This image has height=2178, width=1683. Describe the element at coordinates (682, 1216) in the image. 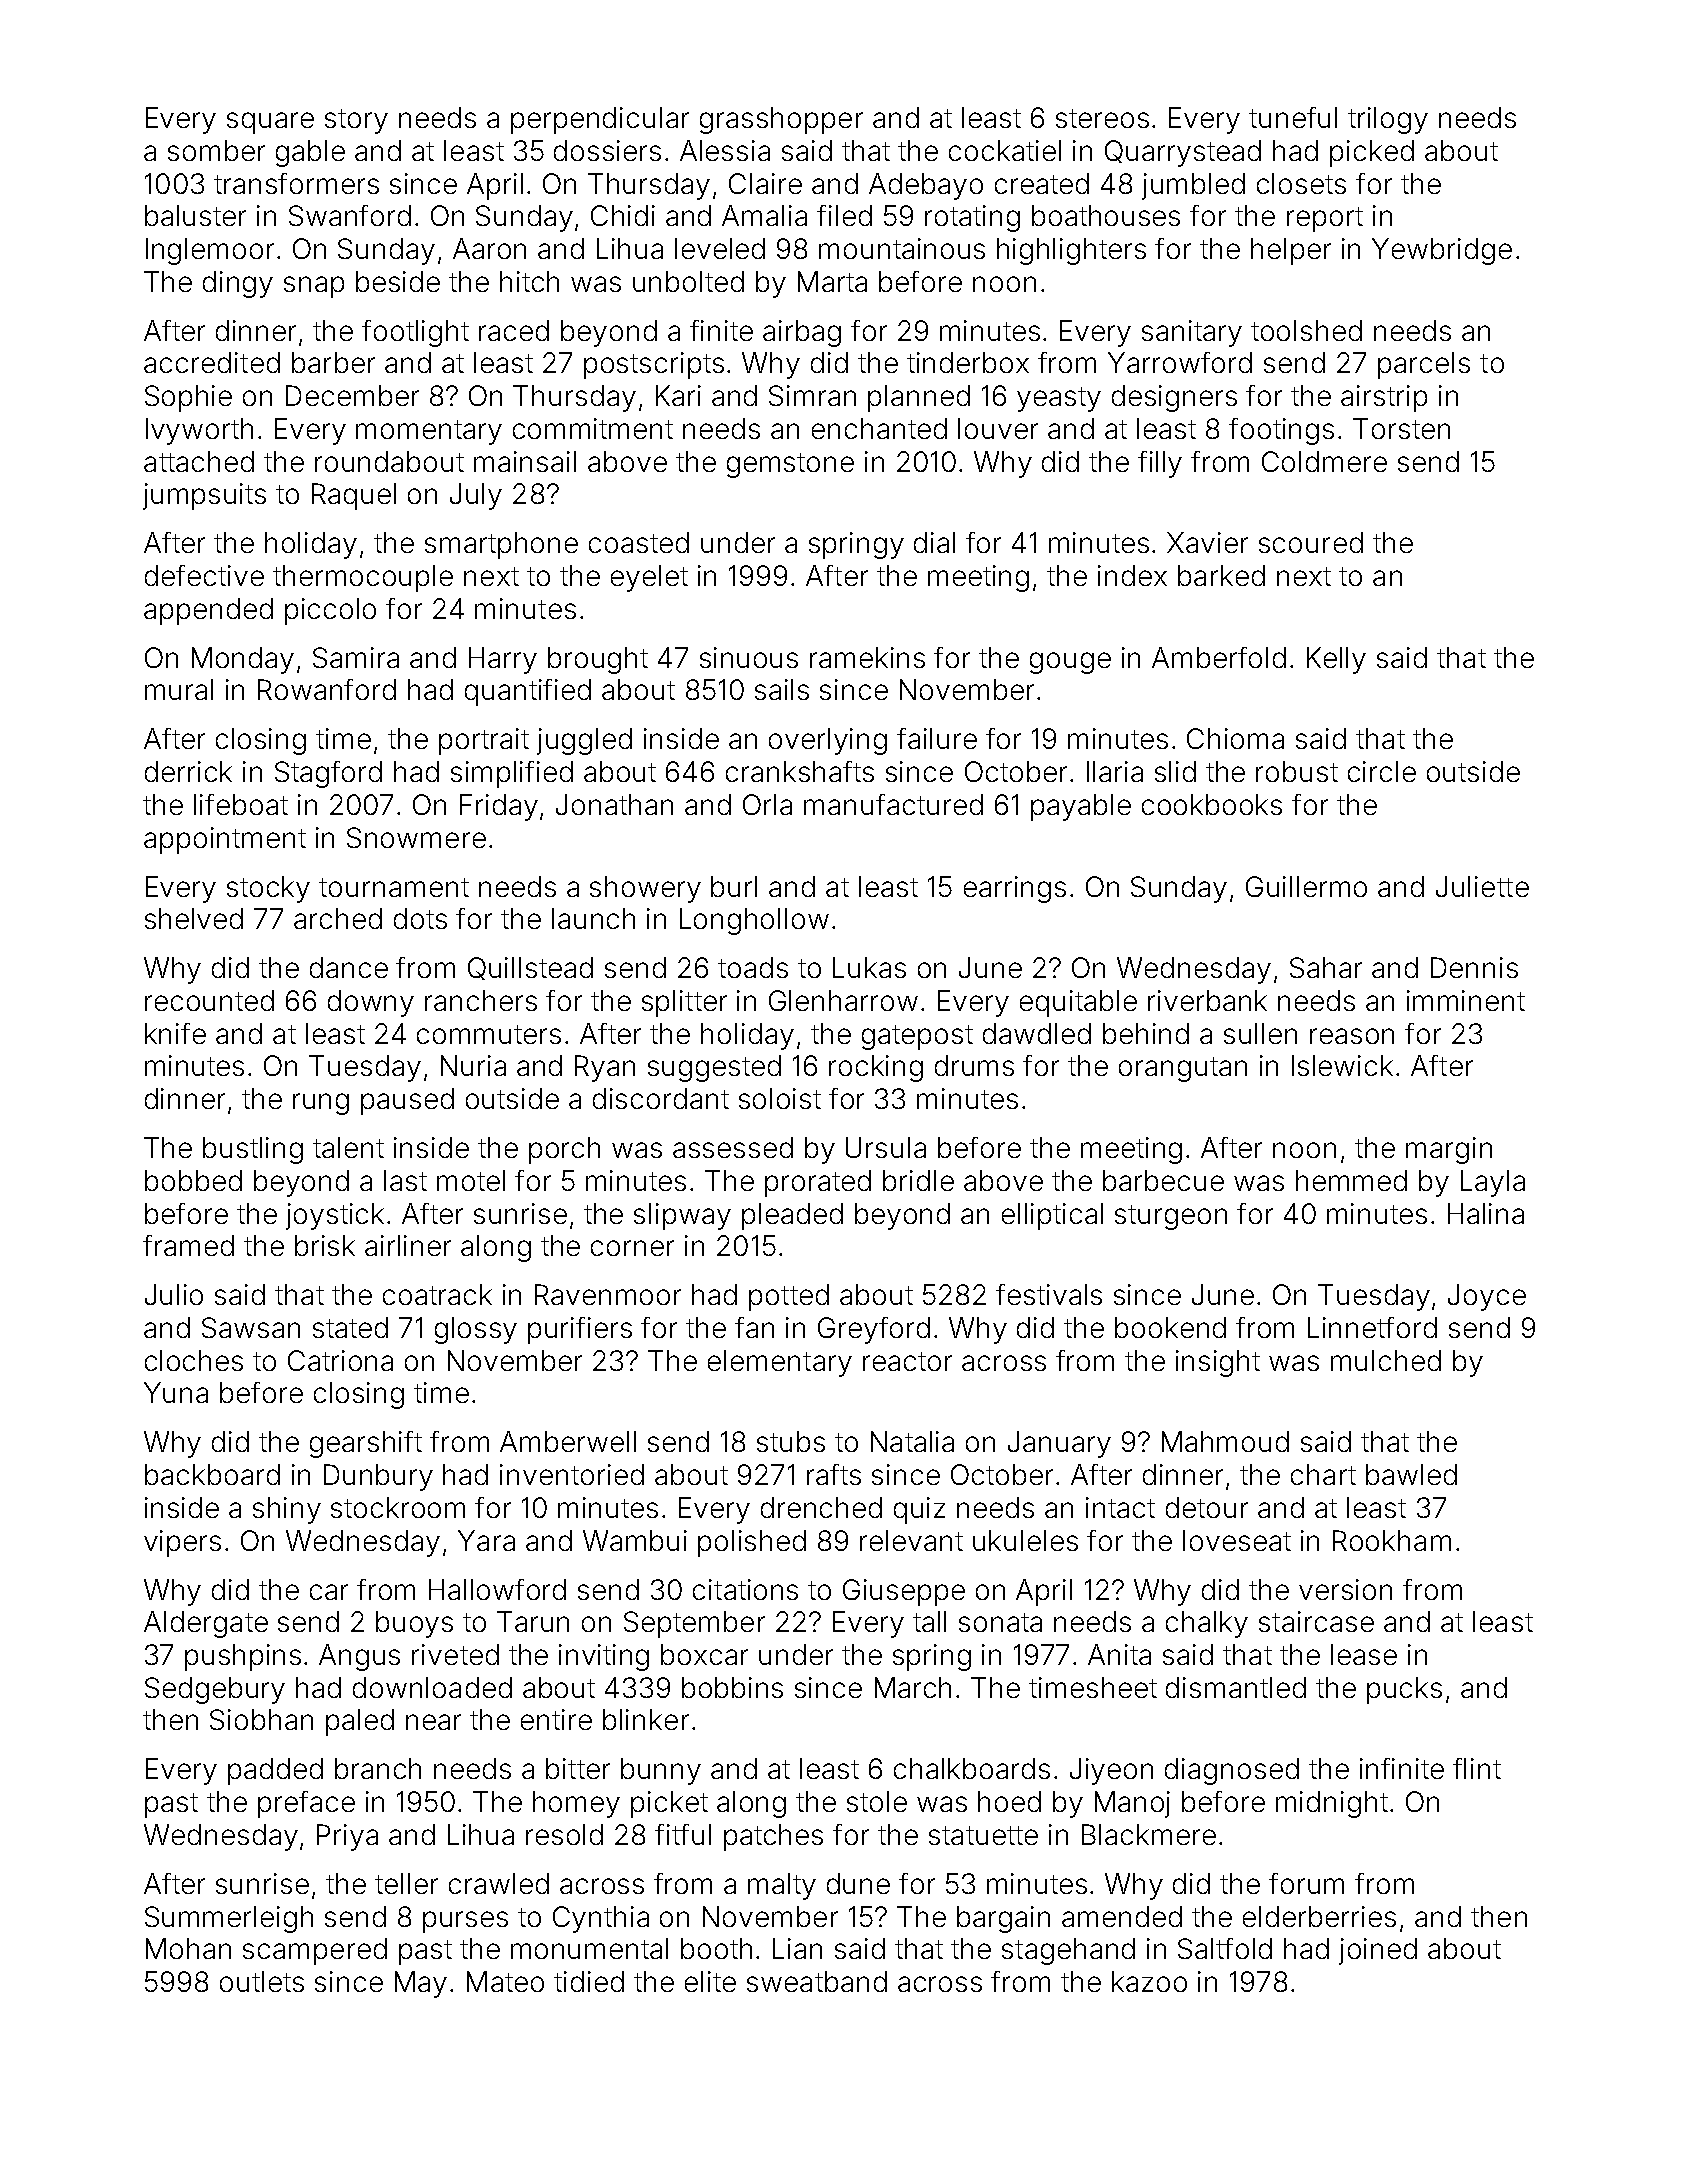

I see `slipway` at that location.
